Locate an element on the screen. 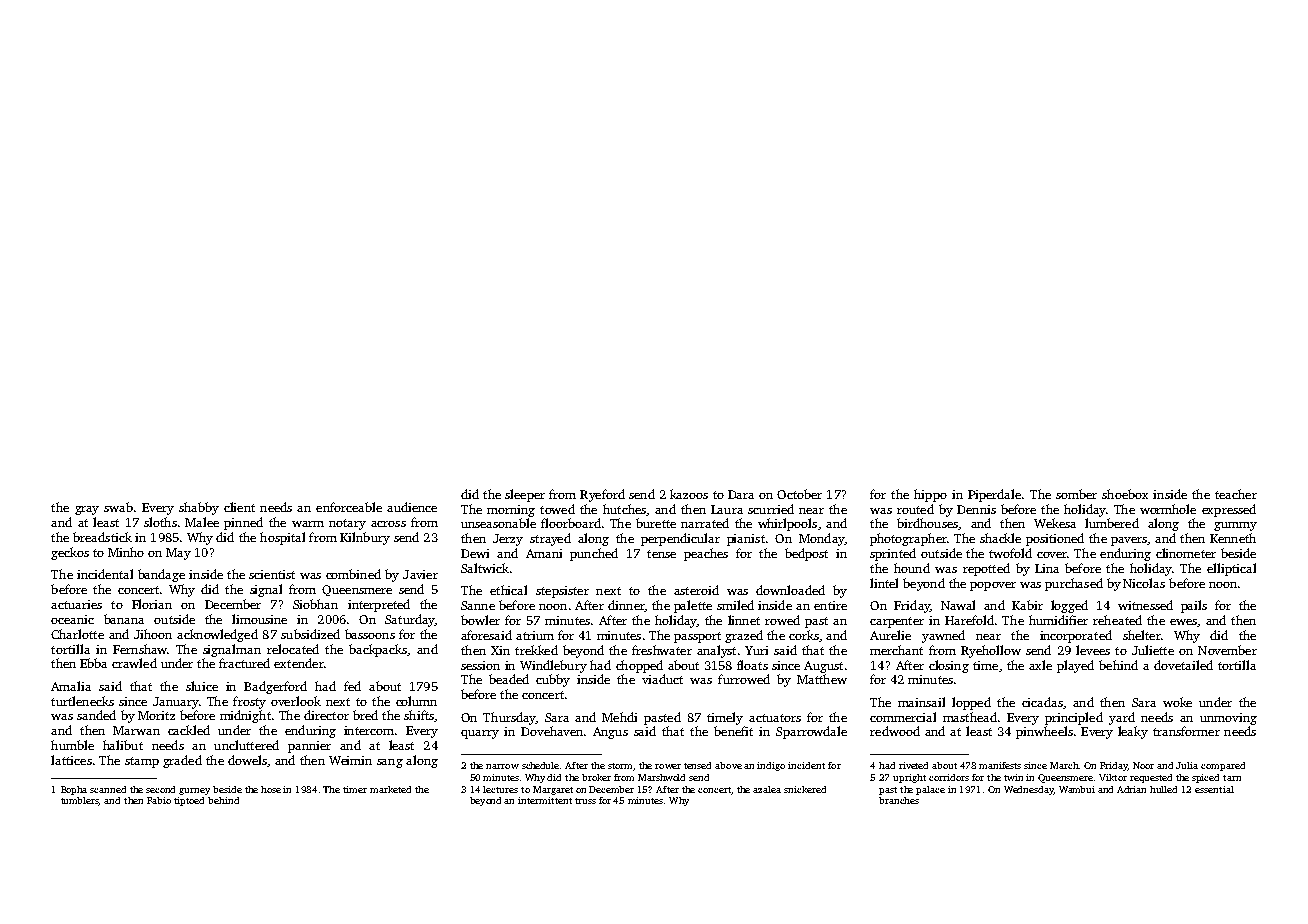 The image size is (1308, 924). shoebox is located at coordinates (1125, 494).
